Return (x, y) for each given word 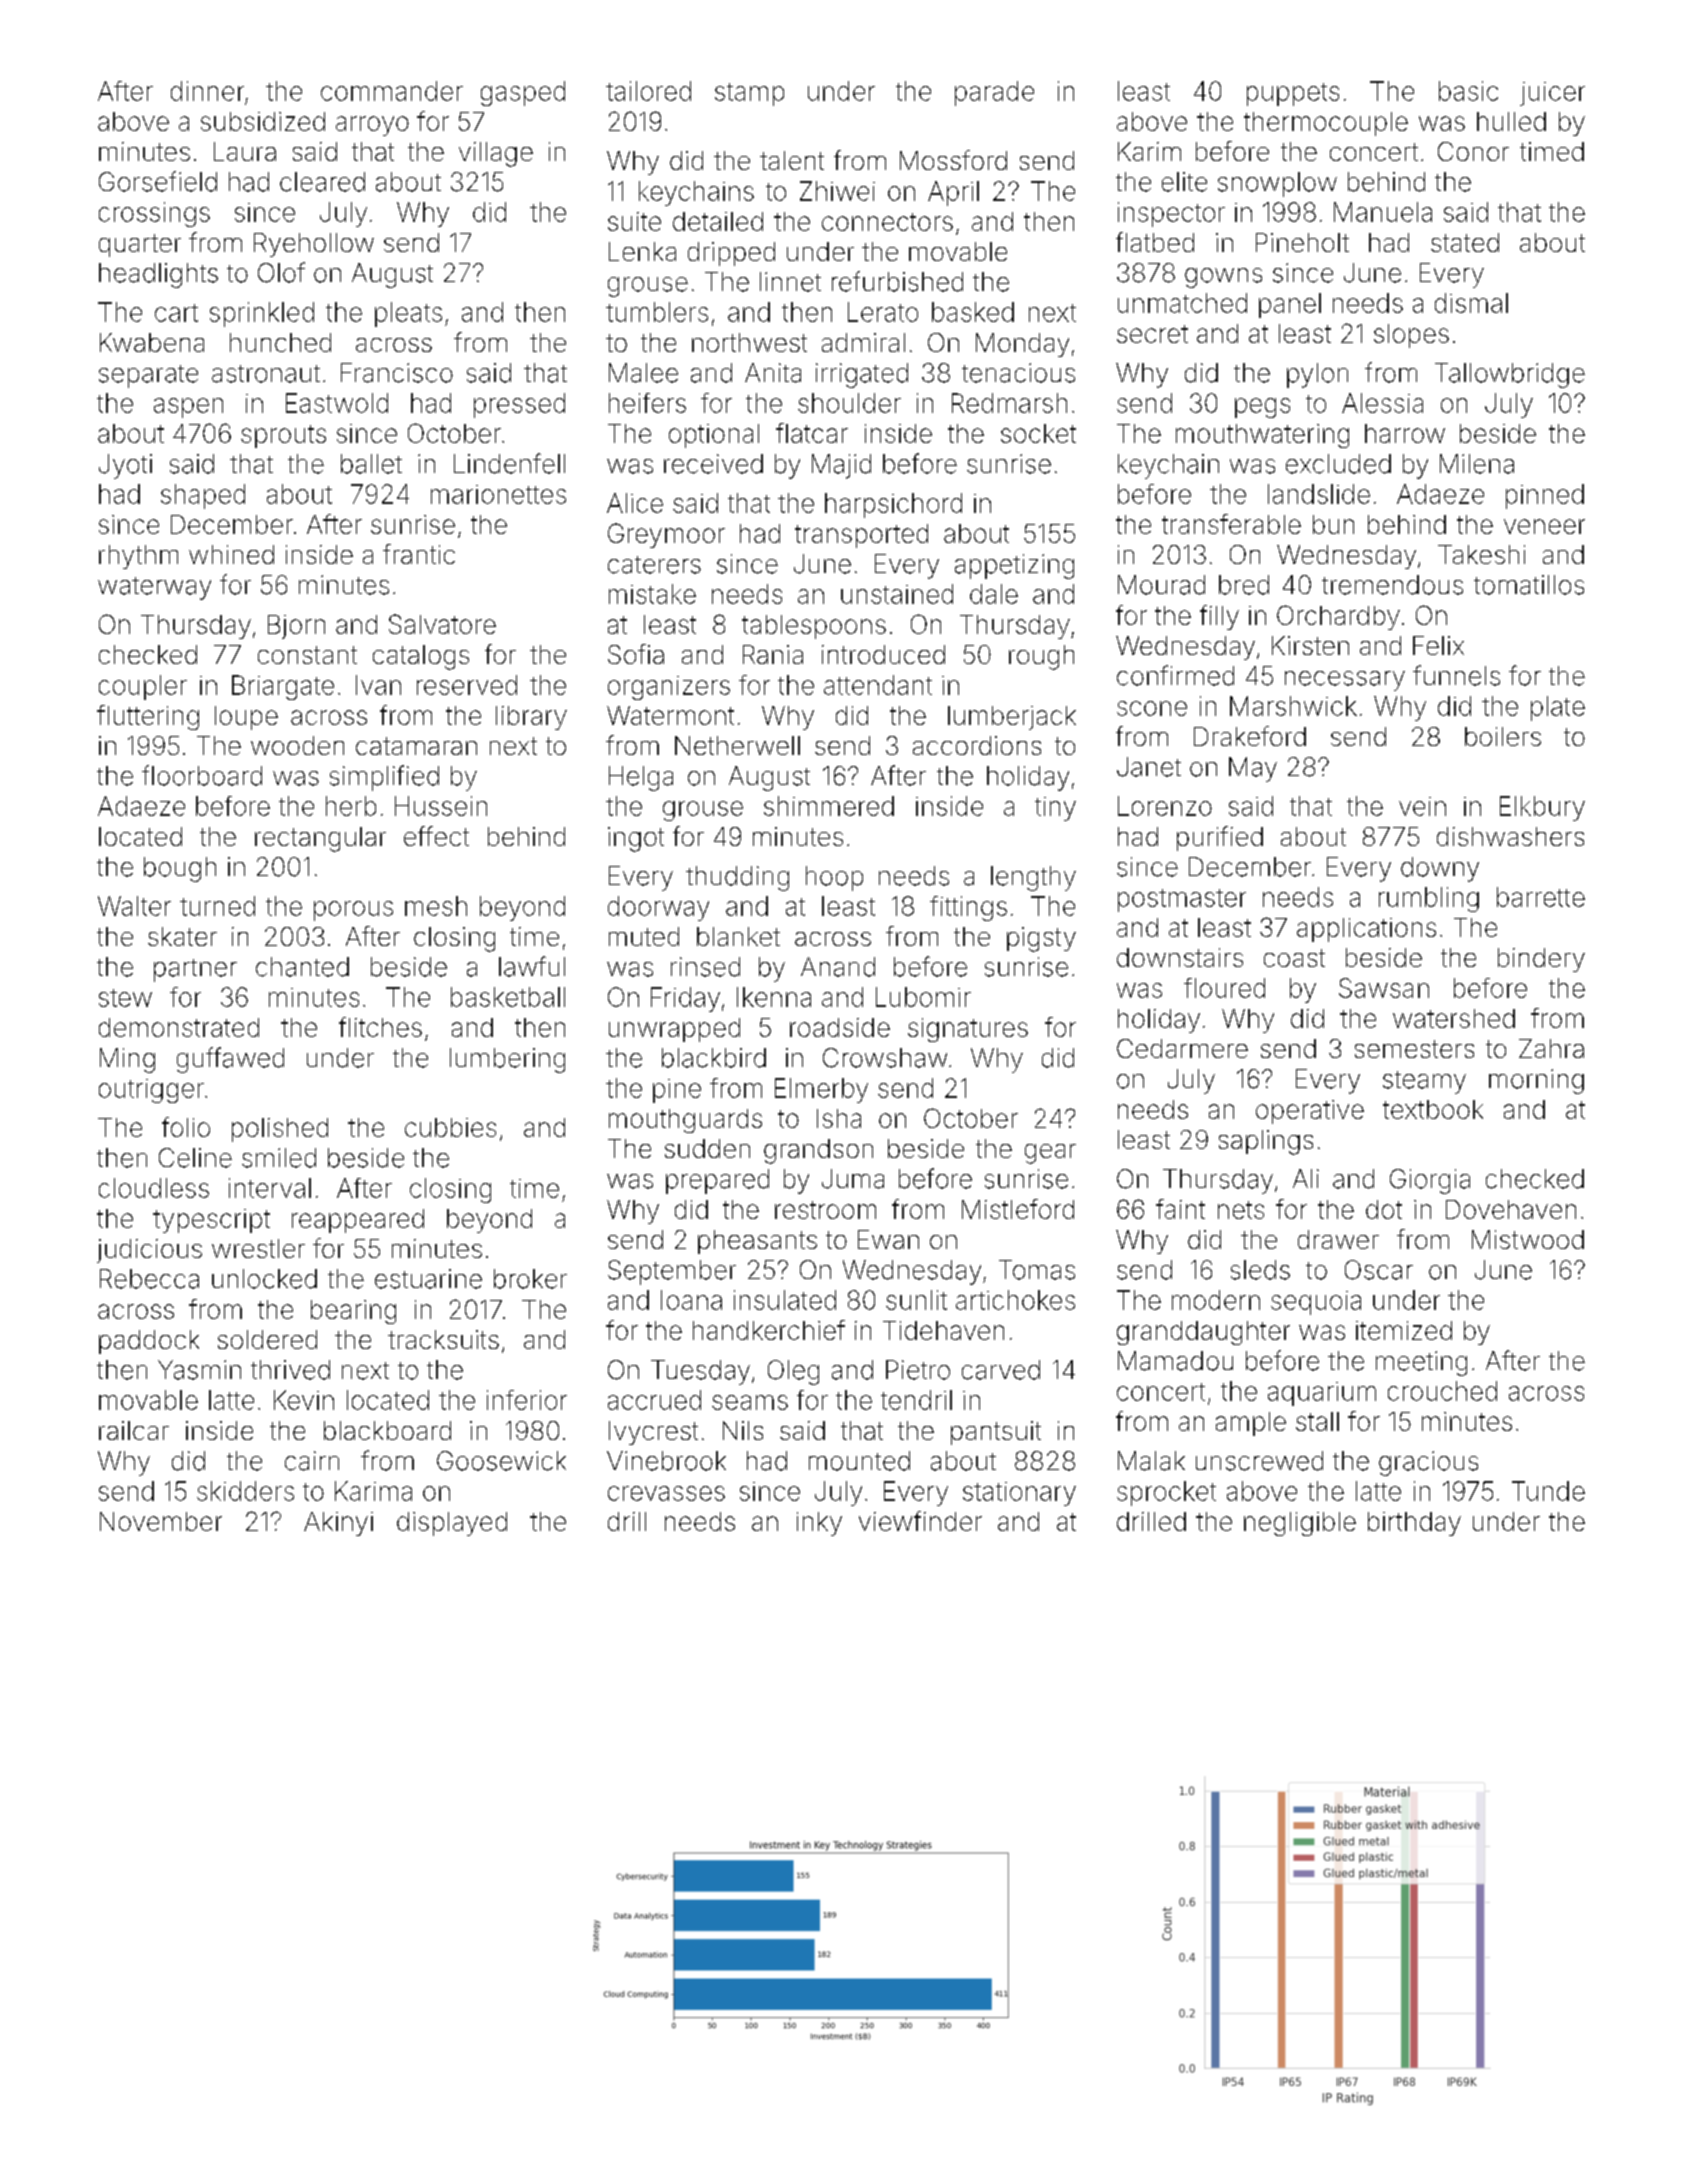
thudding (737, 878)
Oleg (793, 1372)
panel (1290, 305)
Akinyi (338, 1524)
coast (1294, 958)
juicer (1552, 94)
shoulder (849, 403)
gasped (523, 93)
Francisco (397, 373)
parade (994, 93)
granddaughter (1203, 1333)
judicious (149, 1251)
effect (436, 836)
